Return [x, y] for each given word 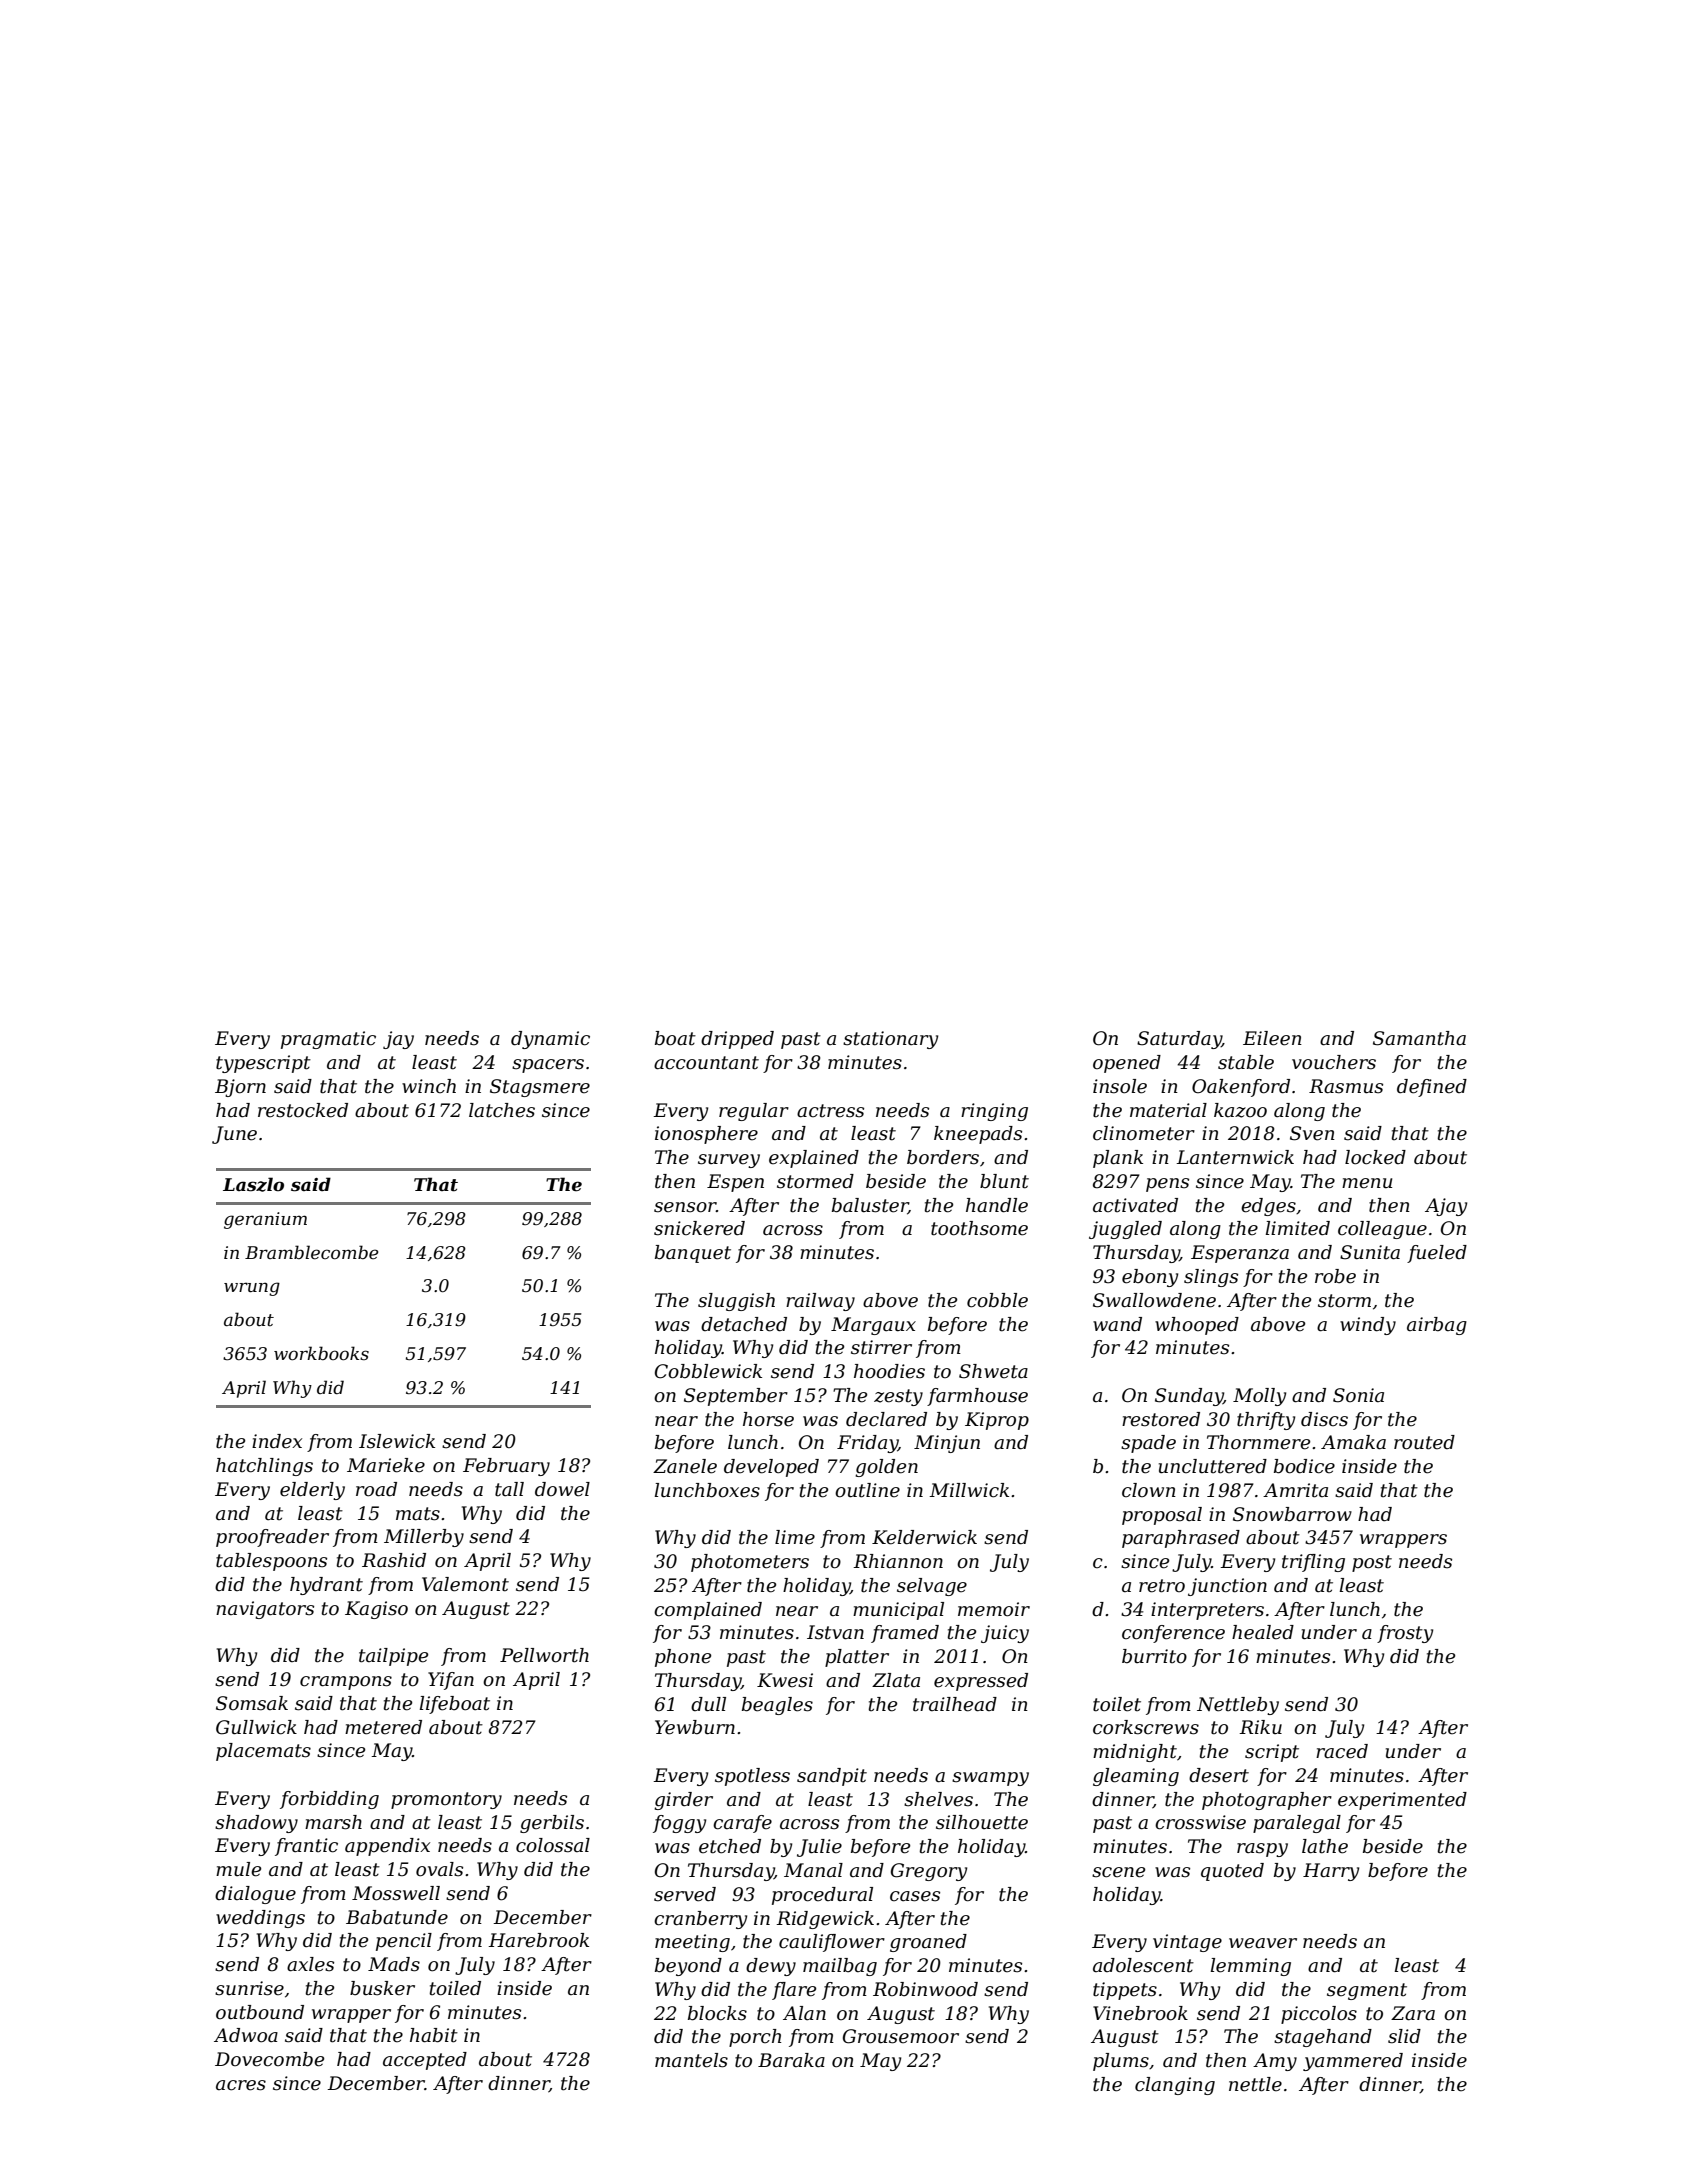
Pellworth [544, 1655]
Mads [394, 1964]
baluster [870, 1206]
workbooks [321, 1353]
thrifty [1266, 1421]
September [736, 1397]
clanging [1175, 2086]
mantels [691, 2060]
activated [1135, 1205]
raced [1342, 1751]
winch [429, 1086]
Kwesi [785, 1680]
